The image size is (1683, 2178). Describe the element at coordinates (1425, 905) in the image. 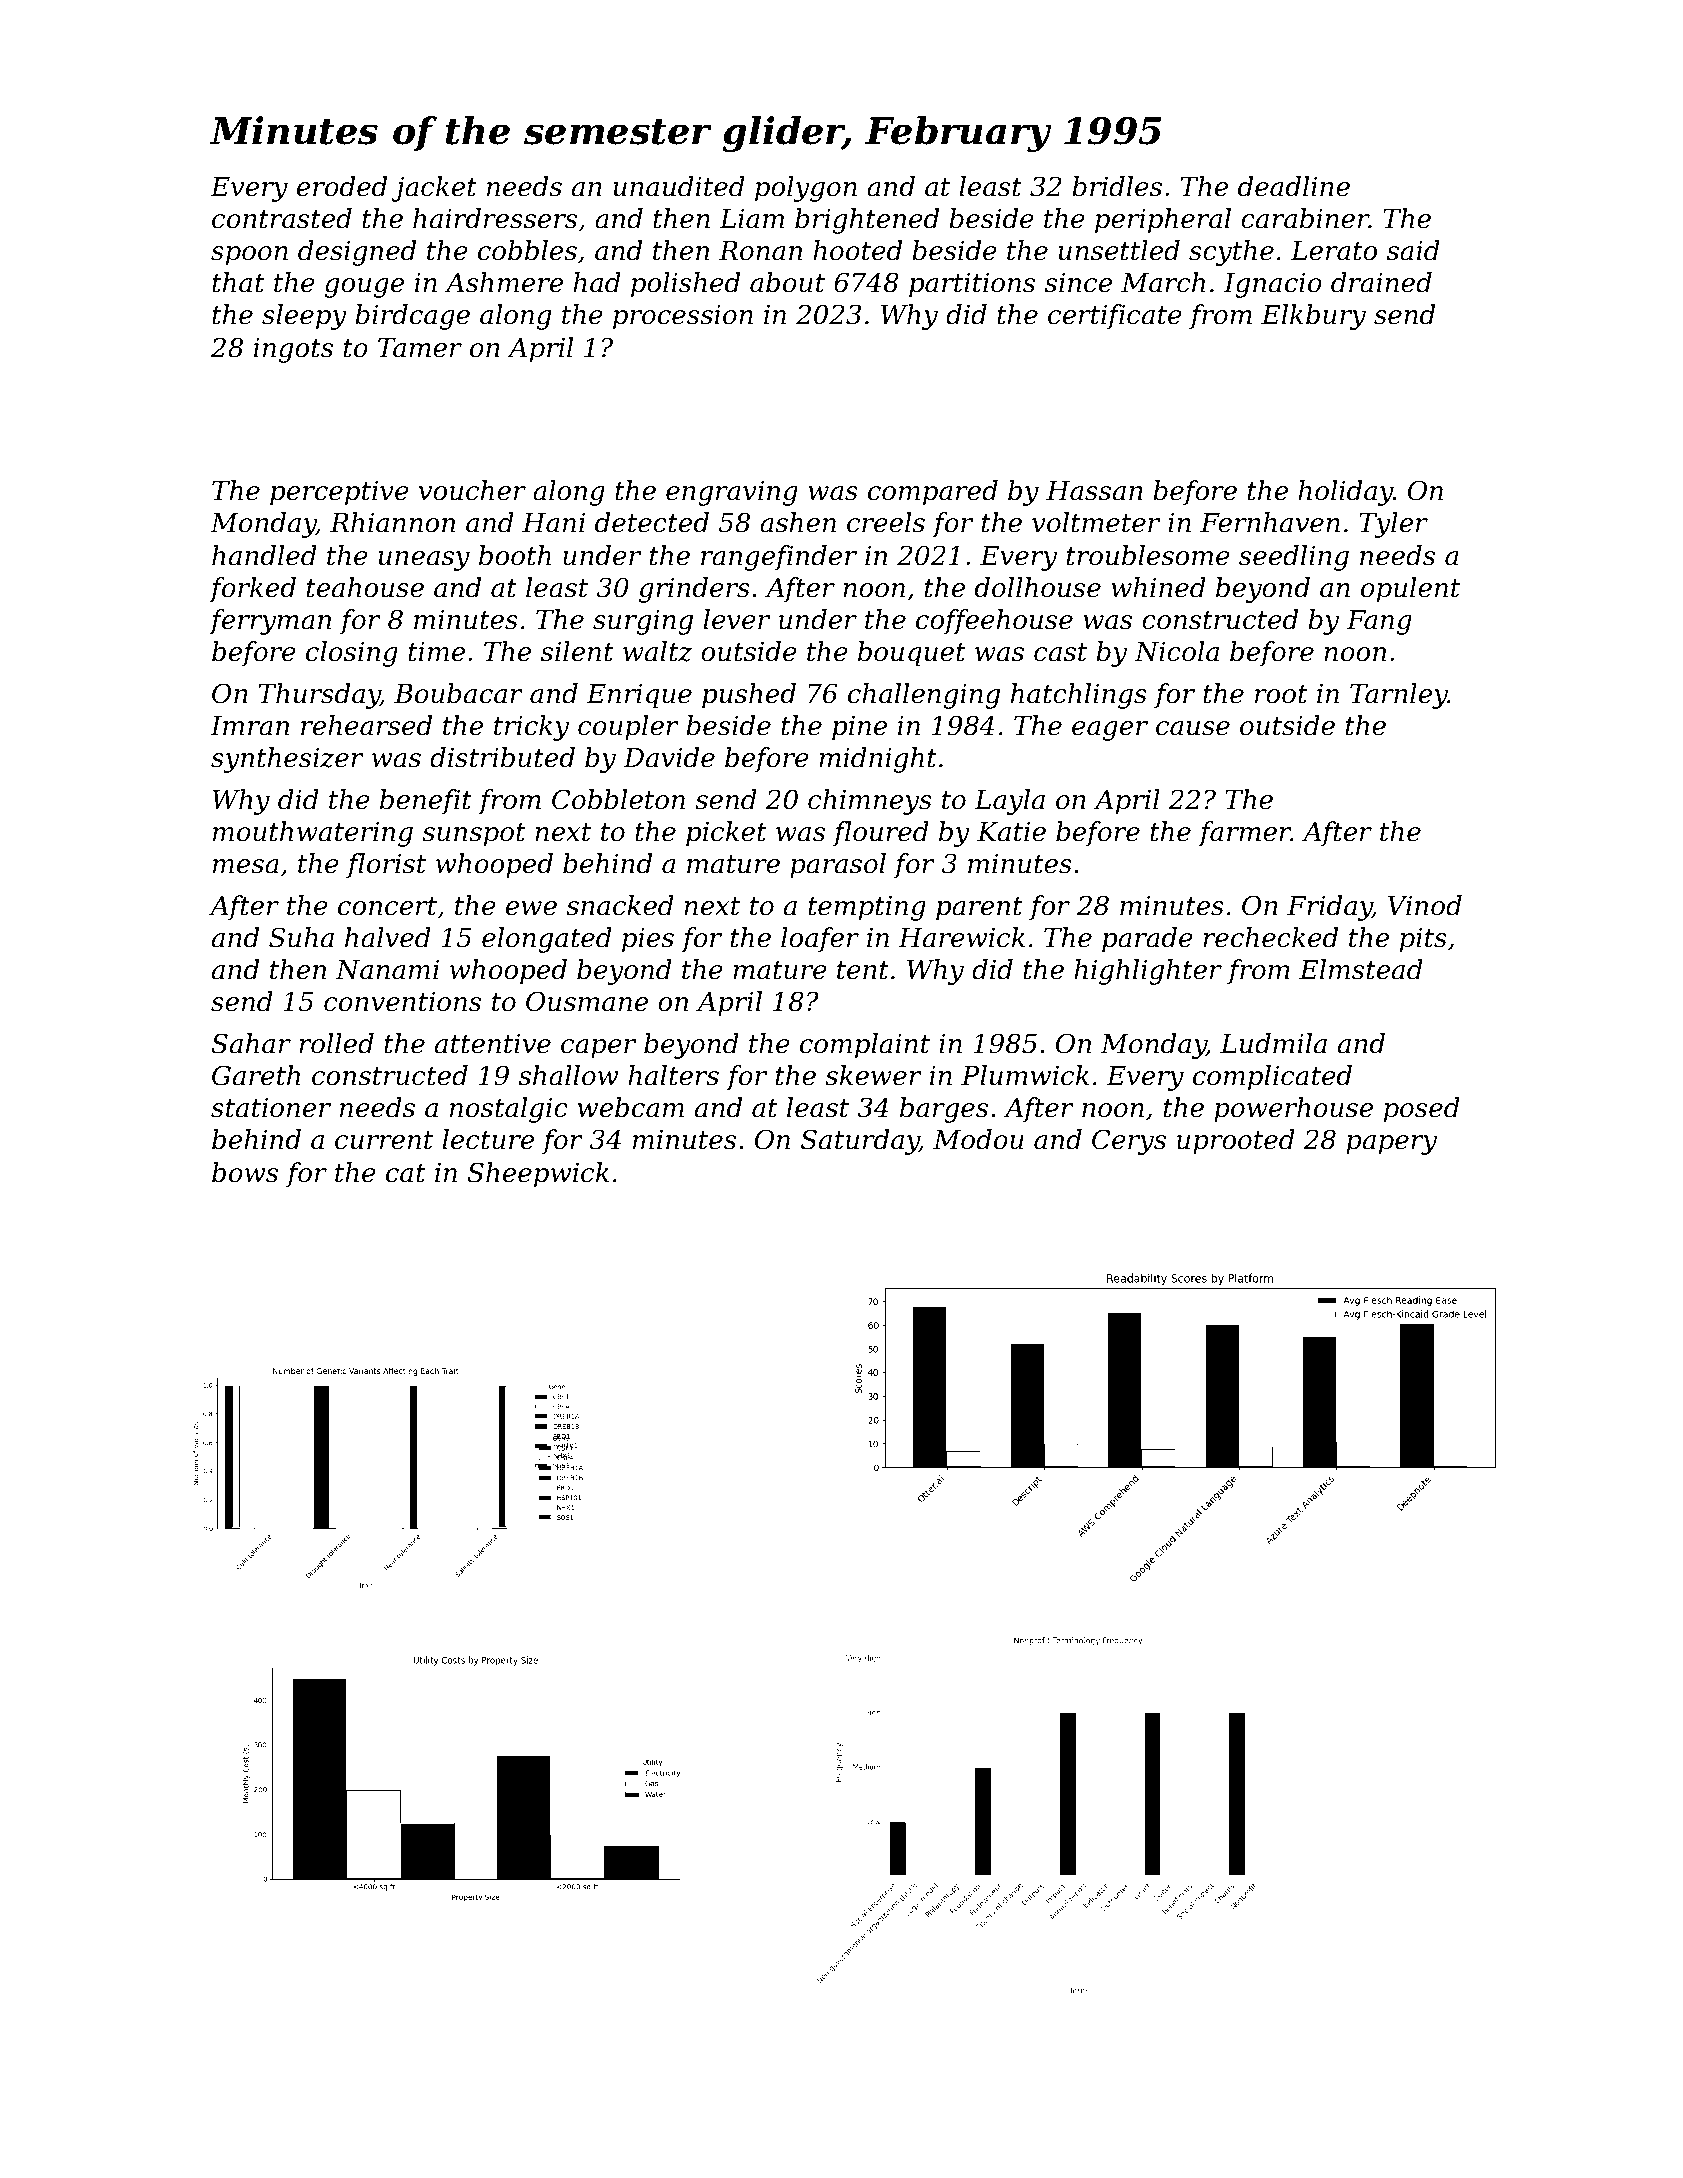

I see `Vinod` at that location.
